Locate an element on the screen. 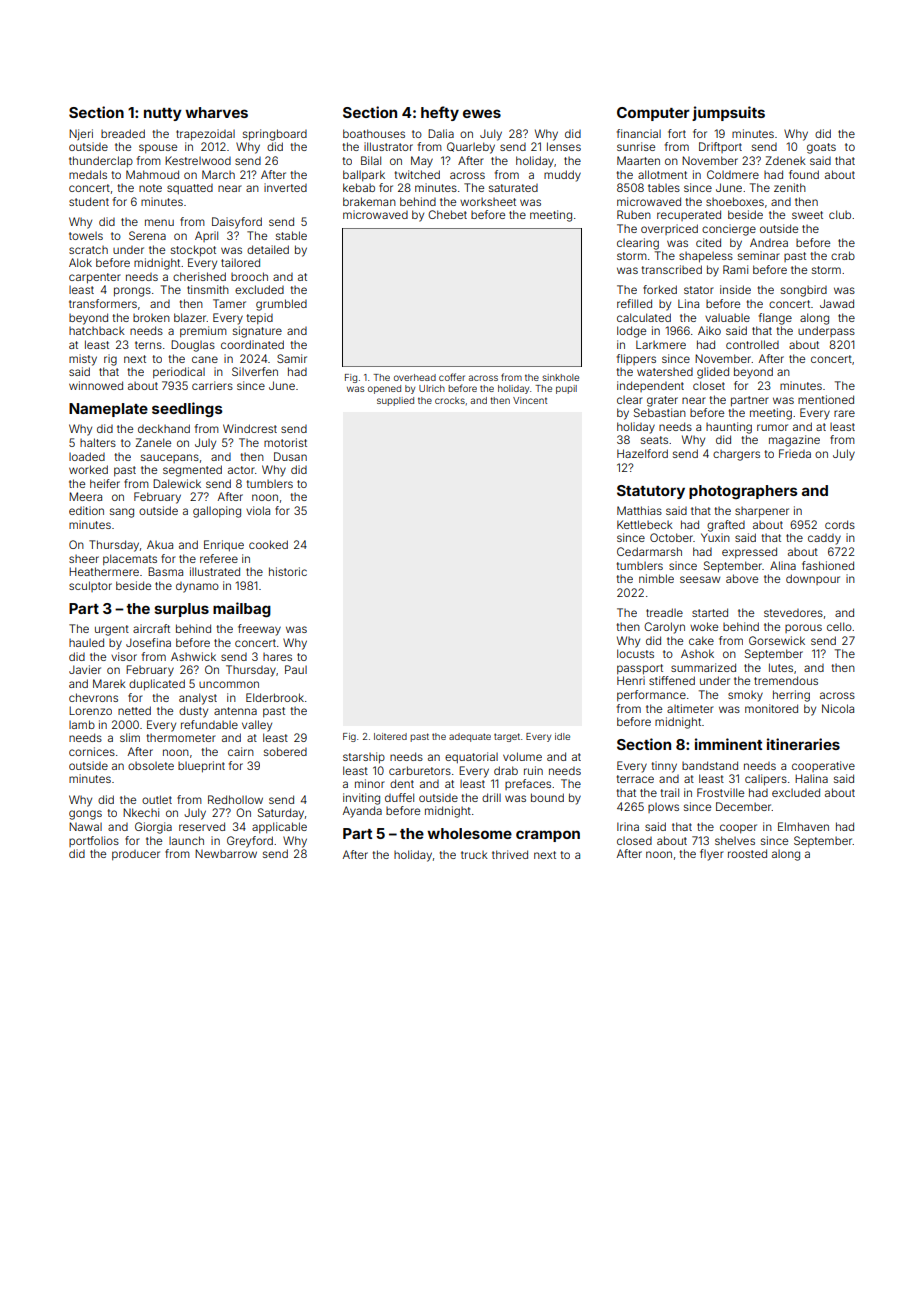  idle is located at coordinates (562, 736).
